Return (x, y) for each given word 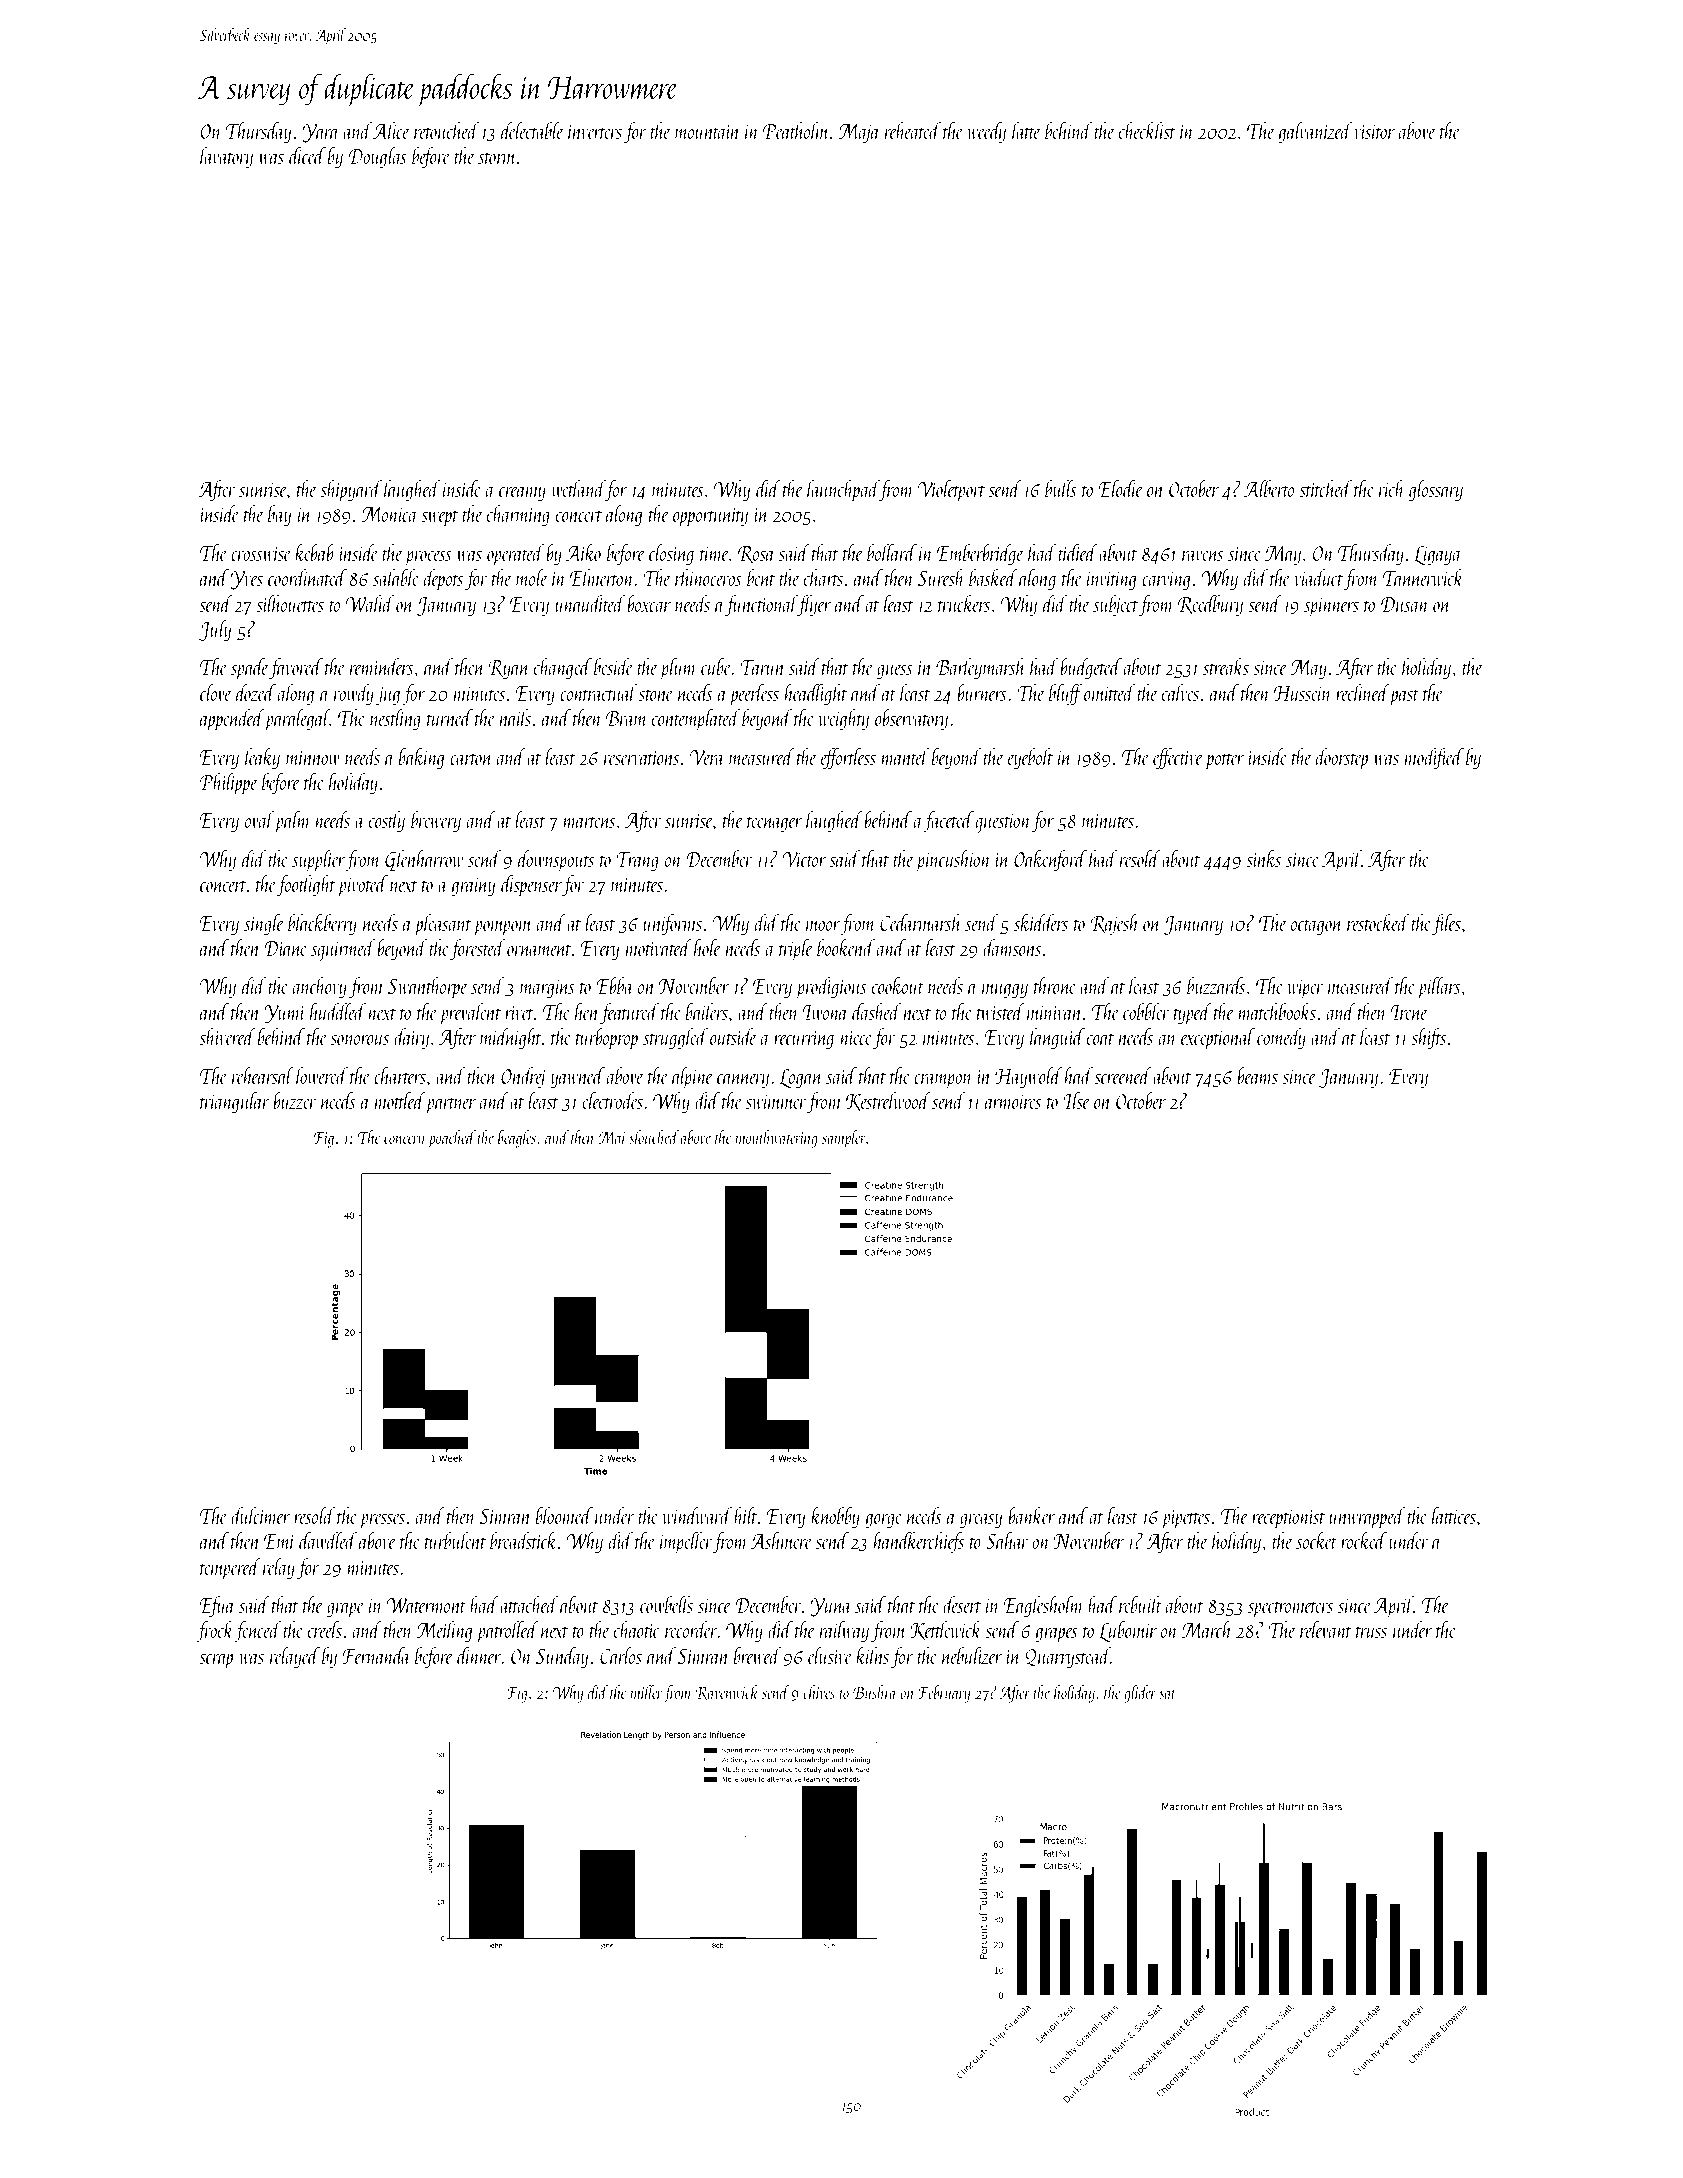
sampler (844, 1139)
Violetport (951, 491)
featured (629, 1014)
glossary (1436, 491)
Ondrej (523, 1078)
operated (515, 555)
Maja (859, 134)
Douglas (378, 157)
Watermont (426, 1605)
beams (1257, 1075)
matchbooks (1277, 1011)
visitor (1374, 132)
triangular (234, 1102)
